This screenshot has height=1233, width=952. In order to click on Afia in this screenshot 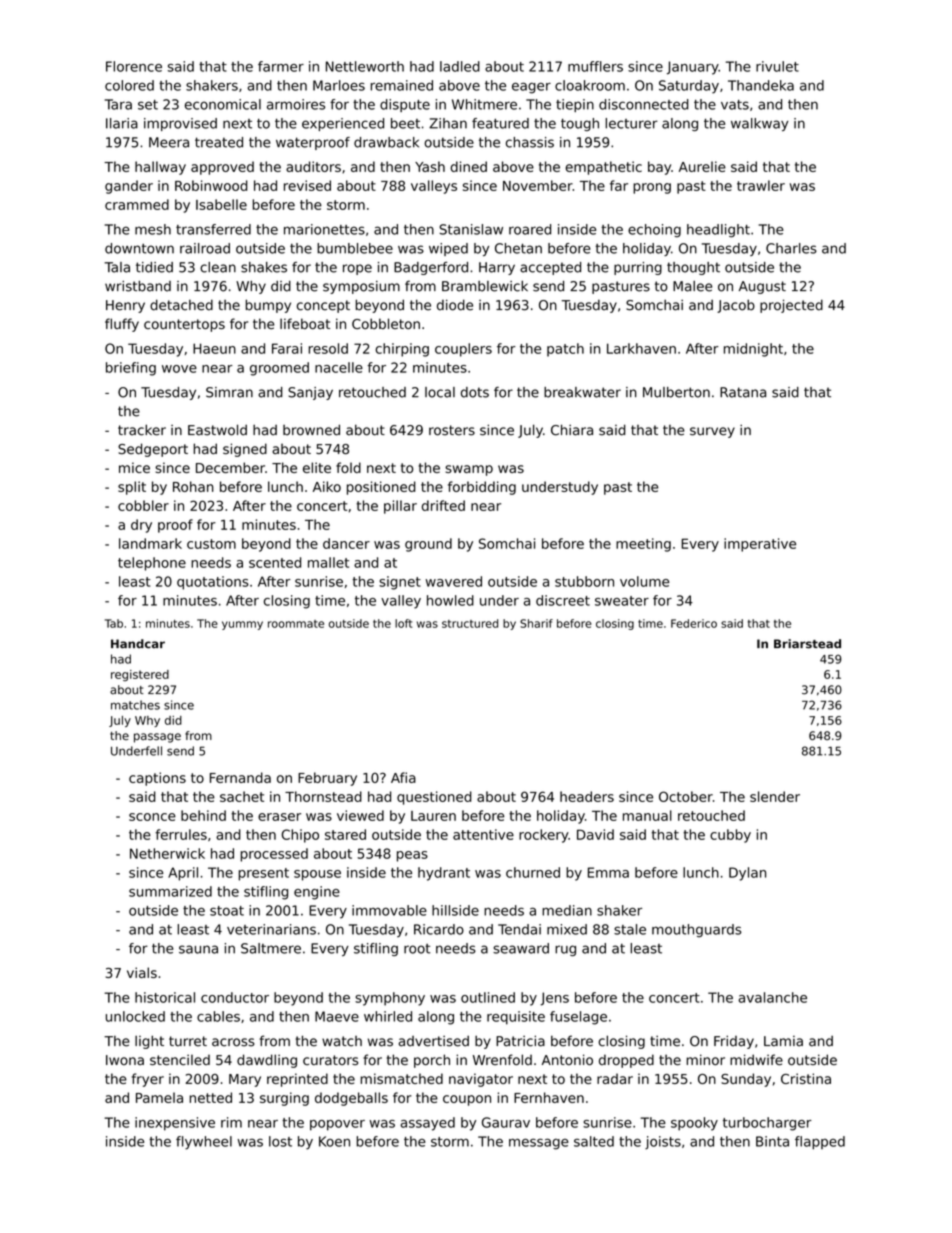, I will do `click(403, 777)`.
